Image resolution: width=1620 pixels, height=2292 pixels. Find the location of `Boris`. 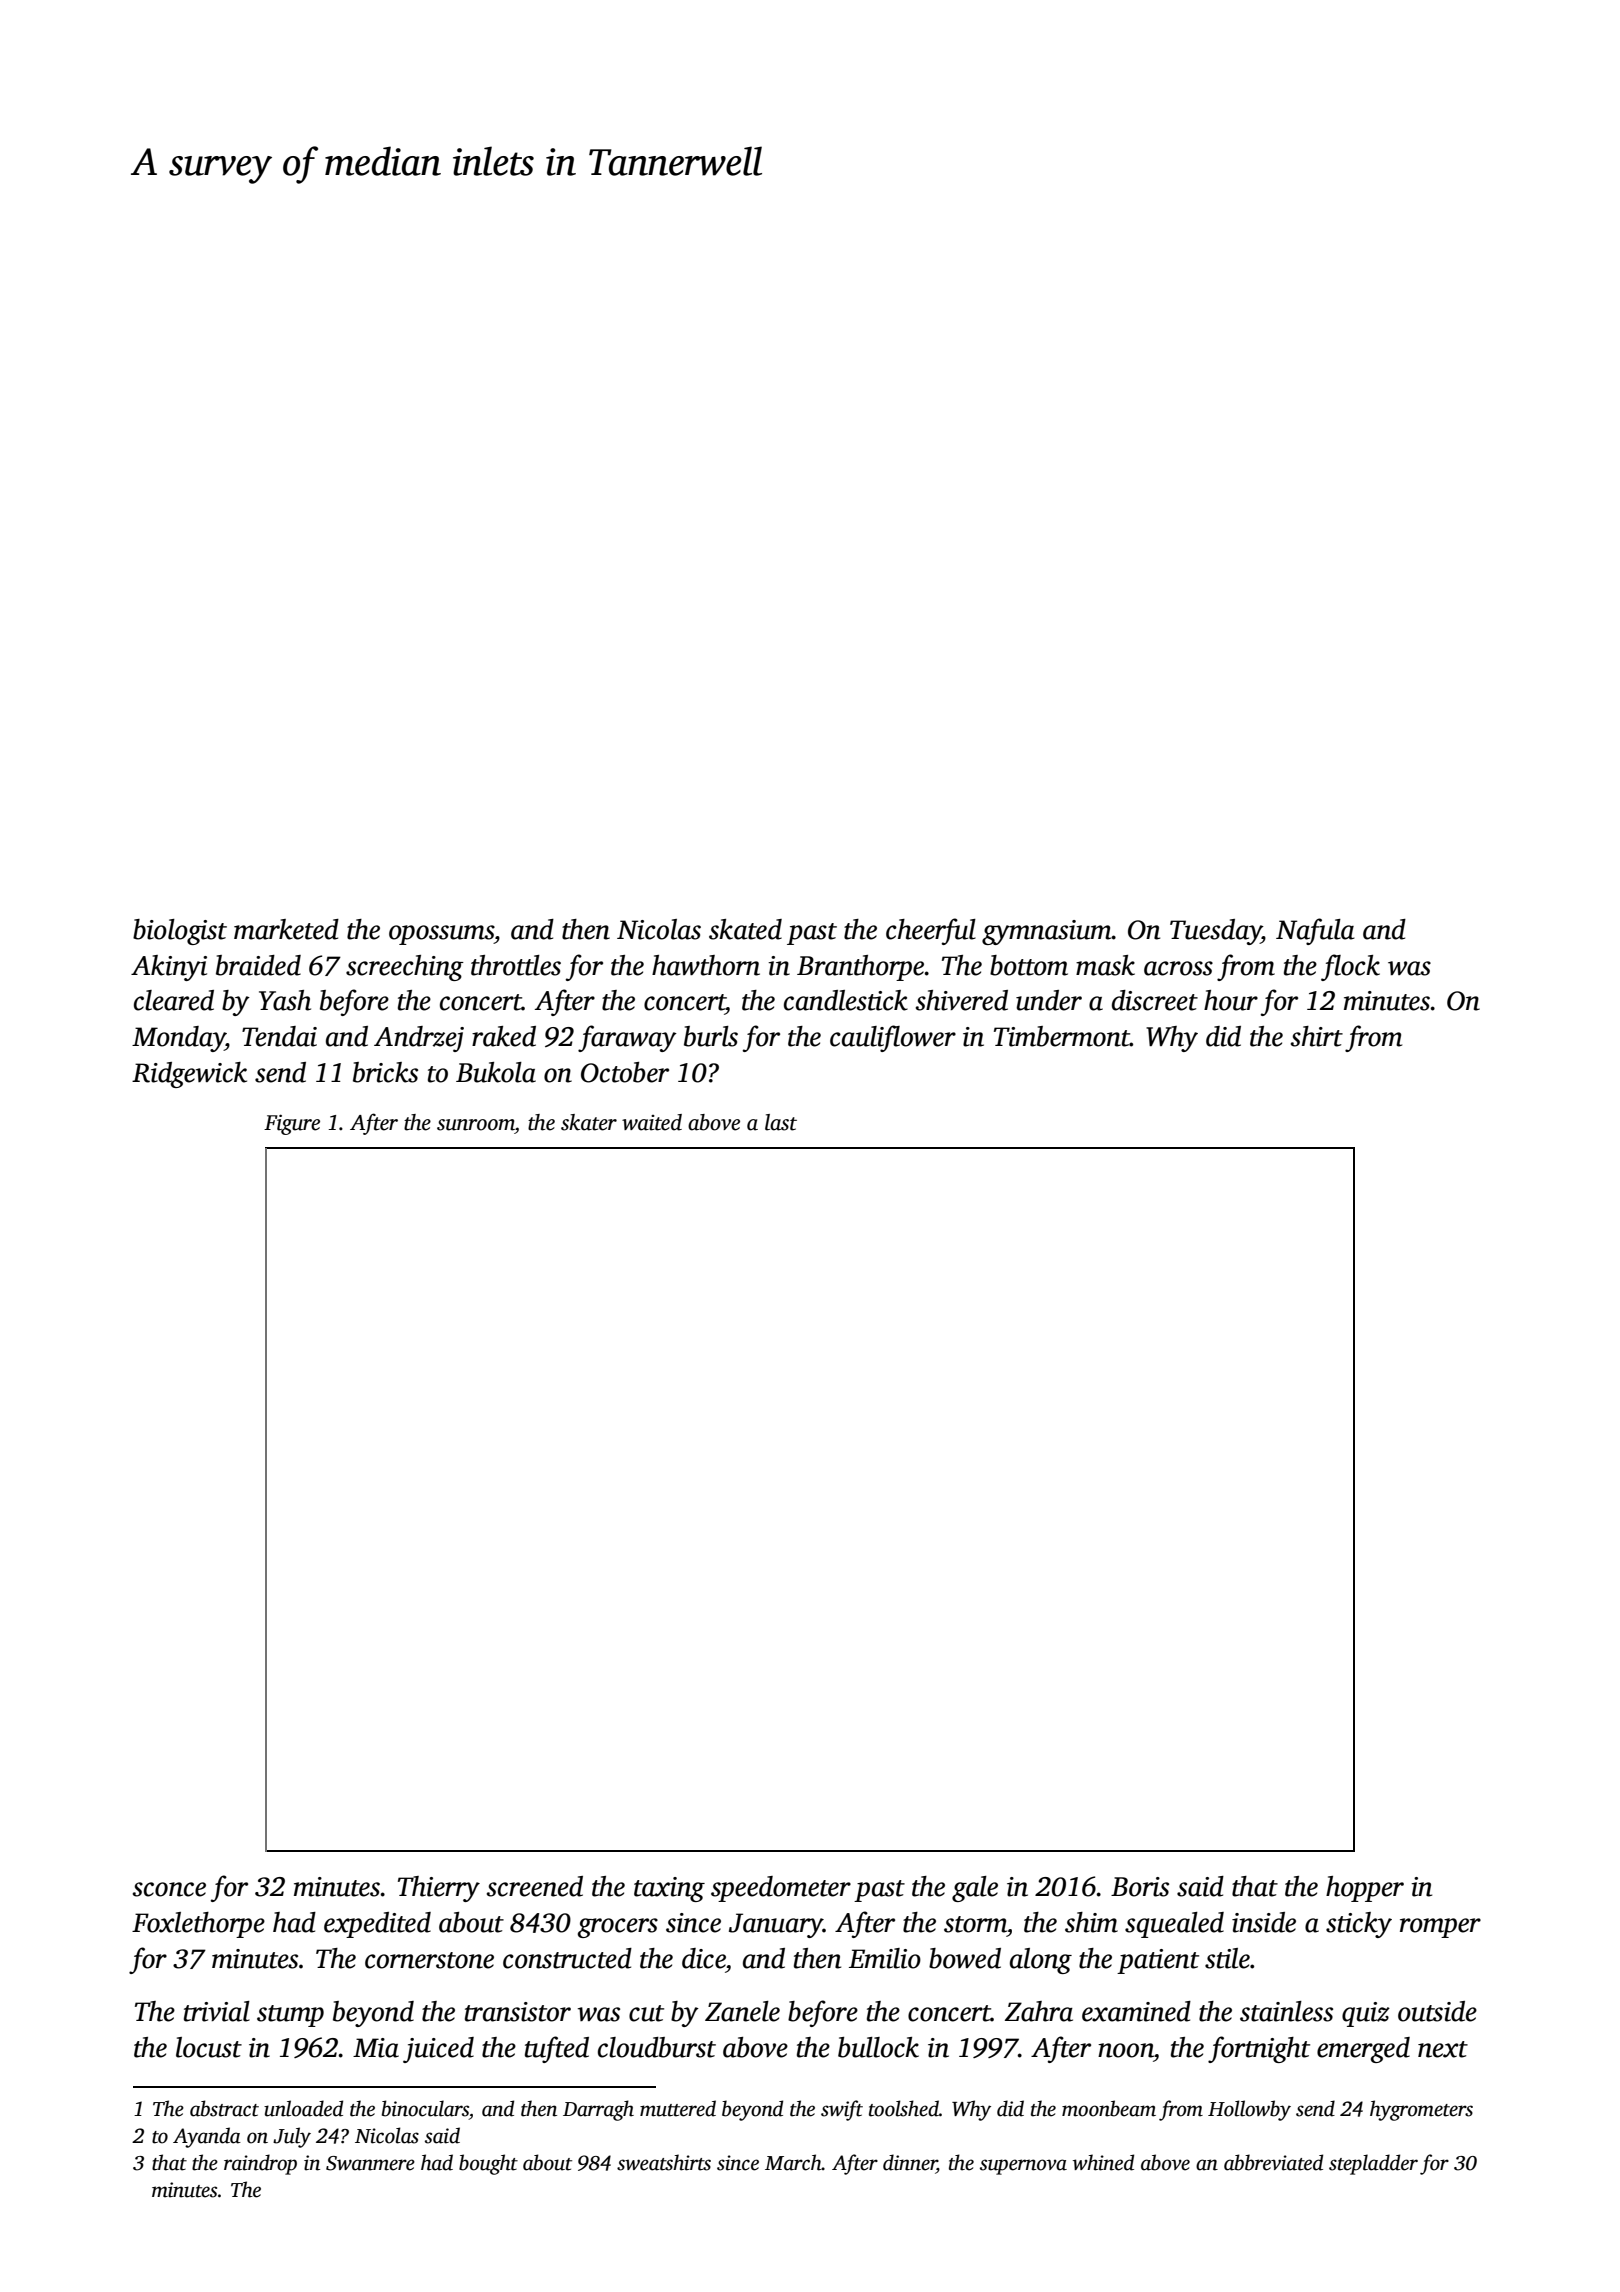

Boris is located at coordinates (1140, 1887).
